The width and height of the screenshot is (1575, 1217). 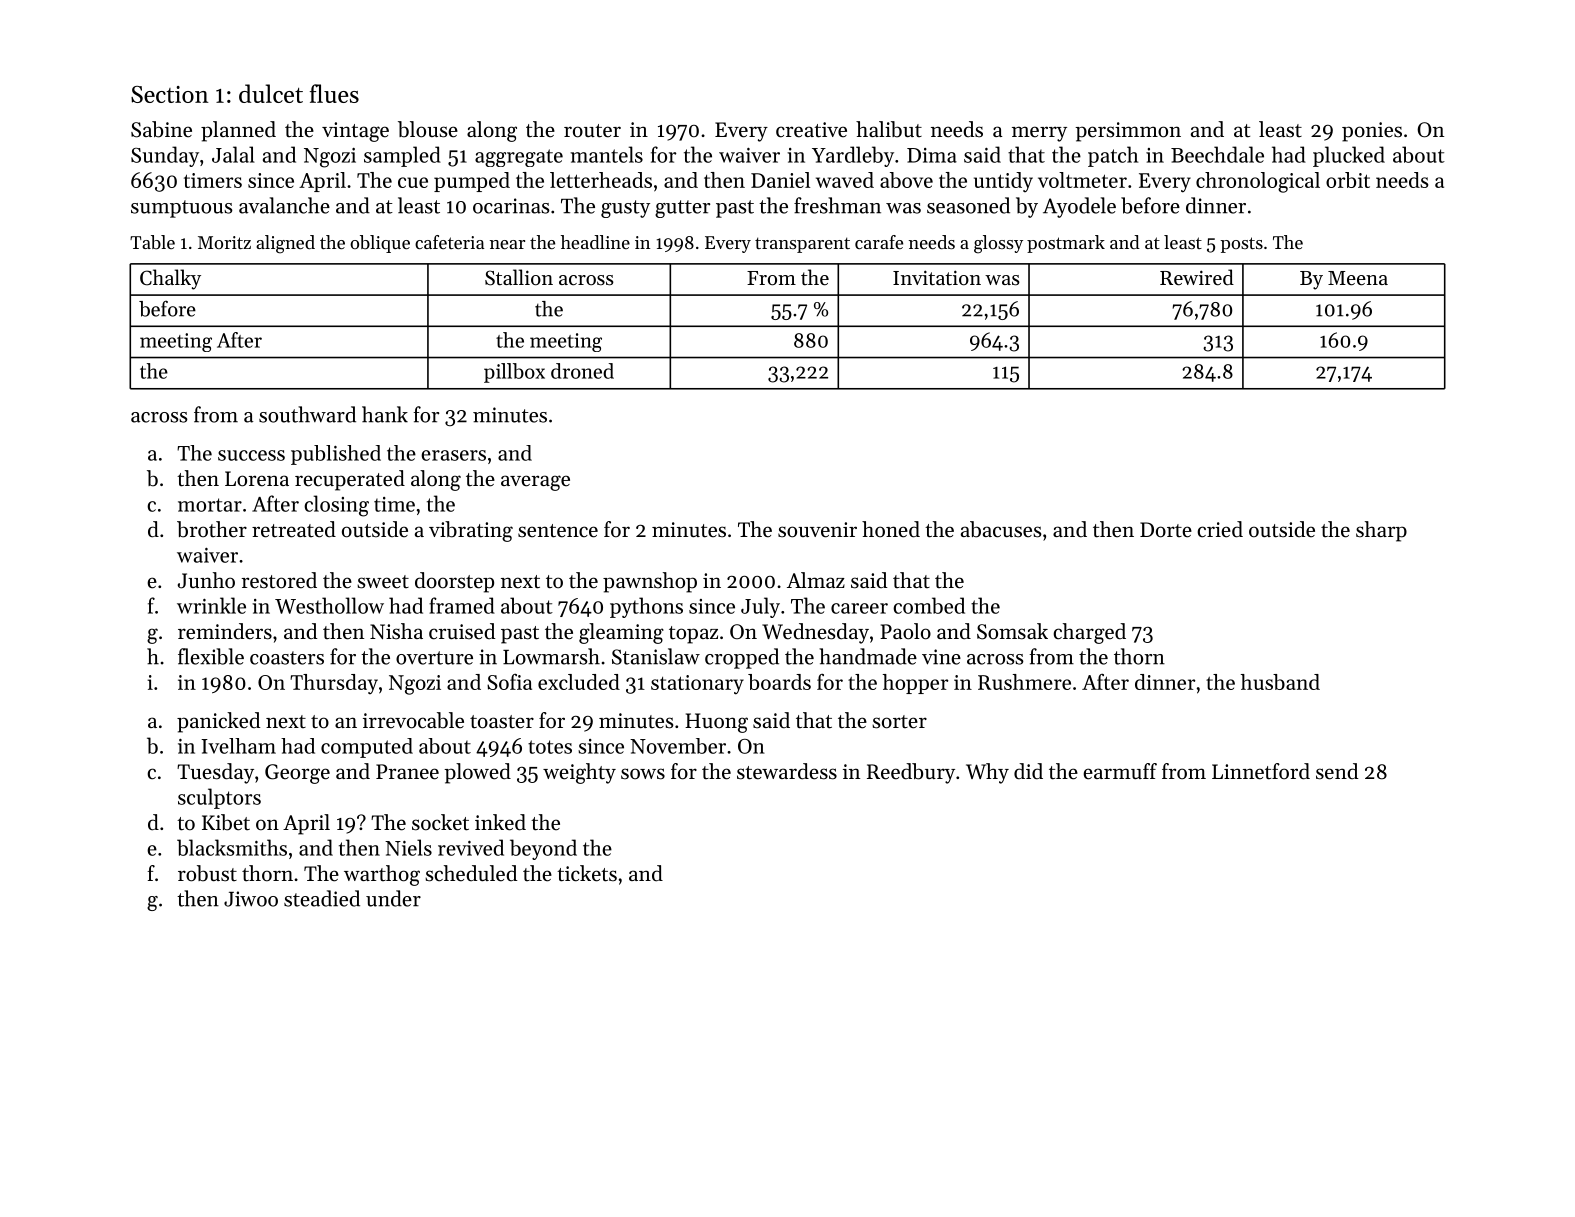 What do you see at coordinates (1337, 771) in the screenshot?
I see `send` at bounding box center [1337, 771].
